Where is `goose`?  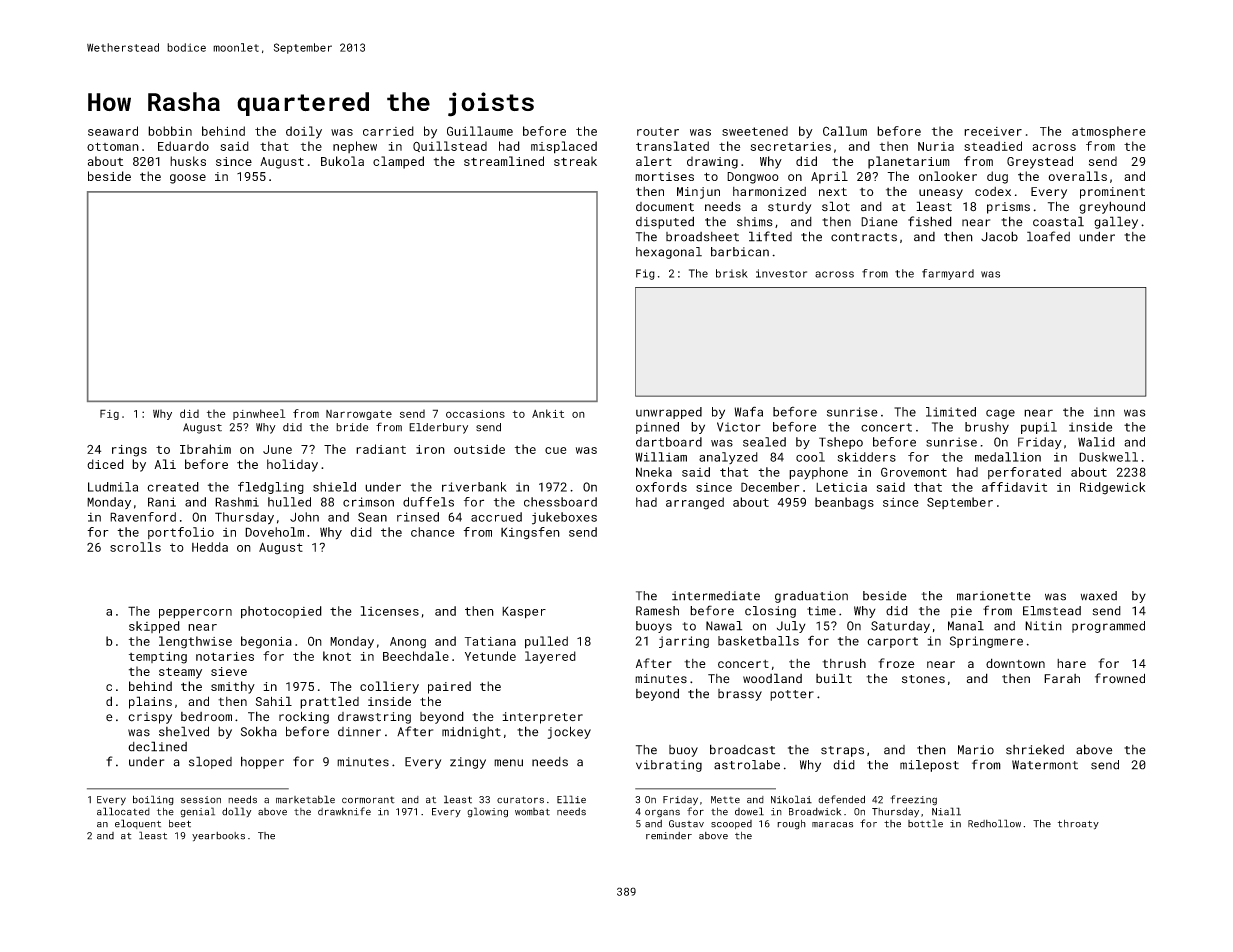 goose is located at coordinates (188, 179).
